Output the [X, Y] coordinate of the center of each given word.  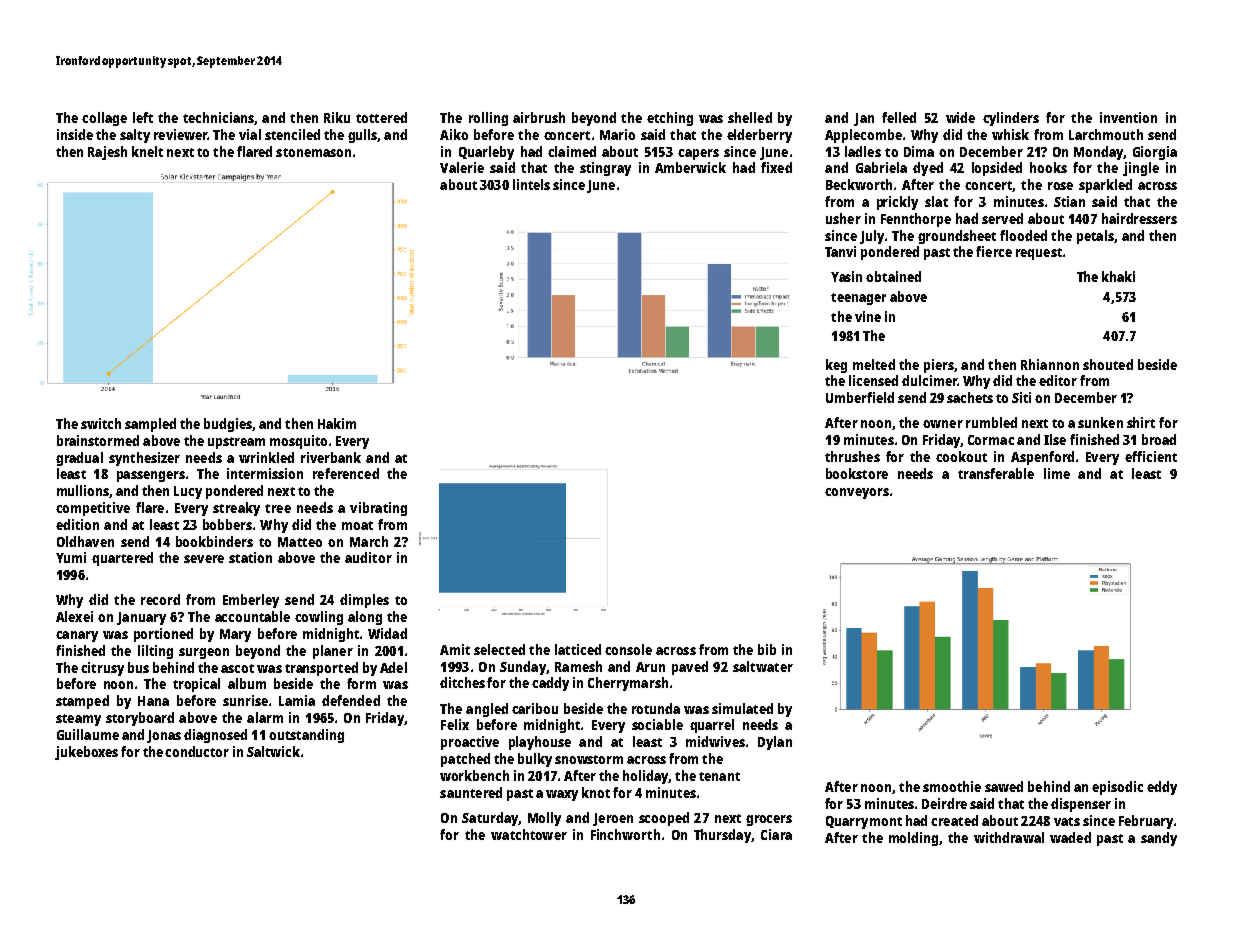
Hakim [337, 423]
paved [690, 668]
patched [465, 760]
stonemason [313, 152]
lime [1057, 473]
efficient [1151, 456]
